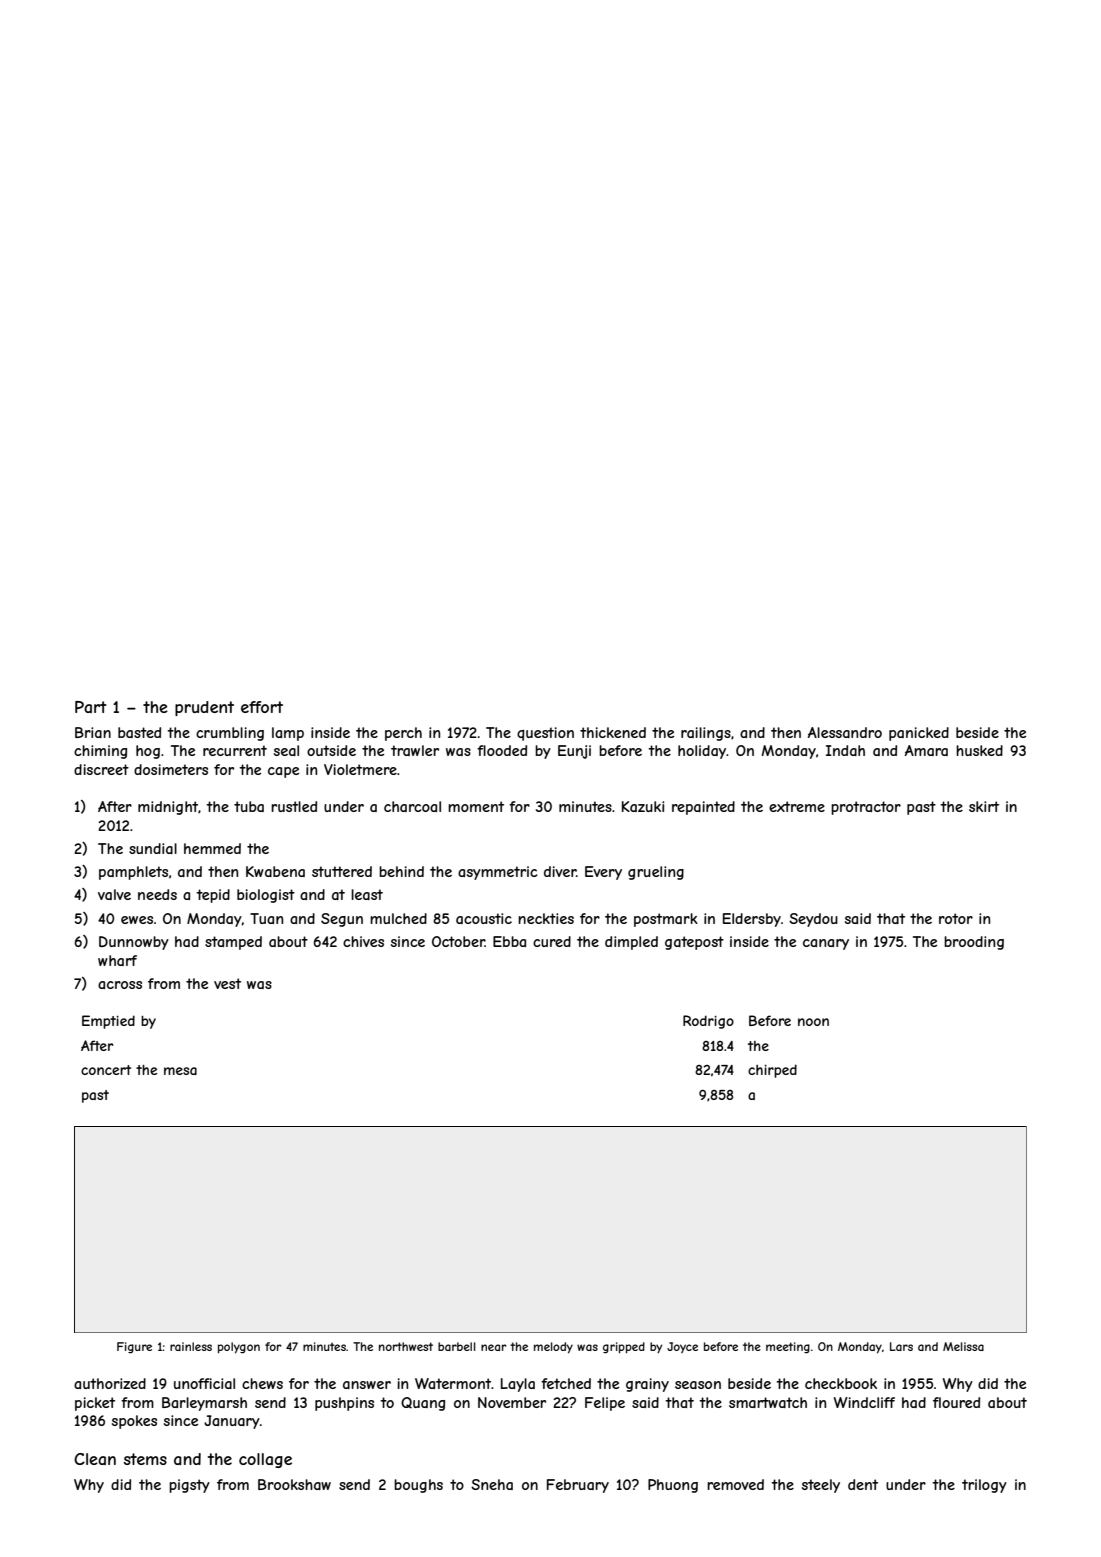 The image size is (1101, 1557). Describe the element at coordinates (262, 707) in the page. I see `effort` at that location.
